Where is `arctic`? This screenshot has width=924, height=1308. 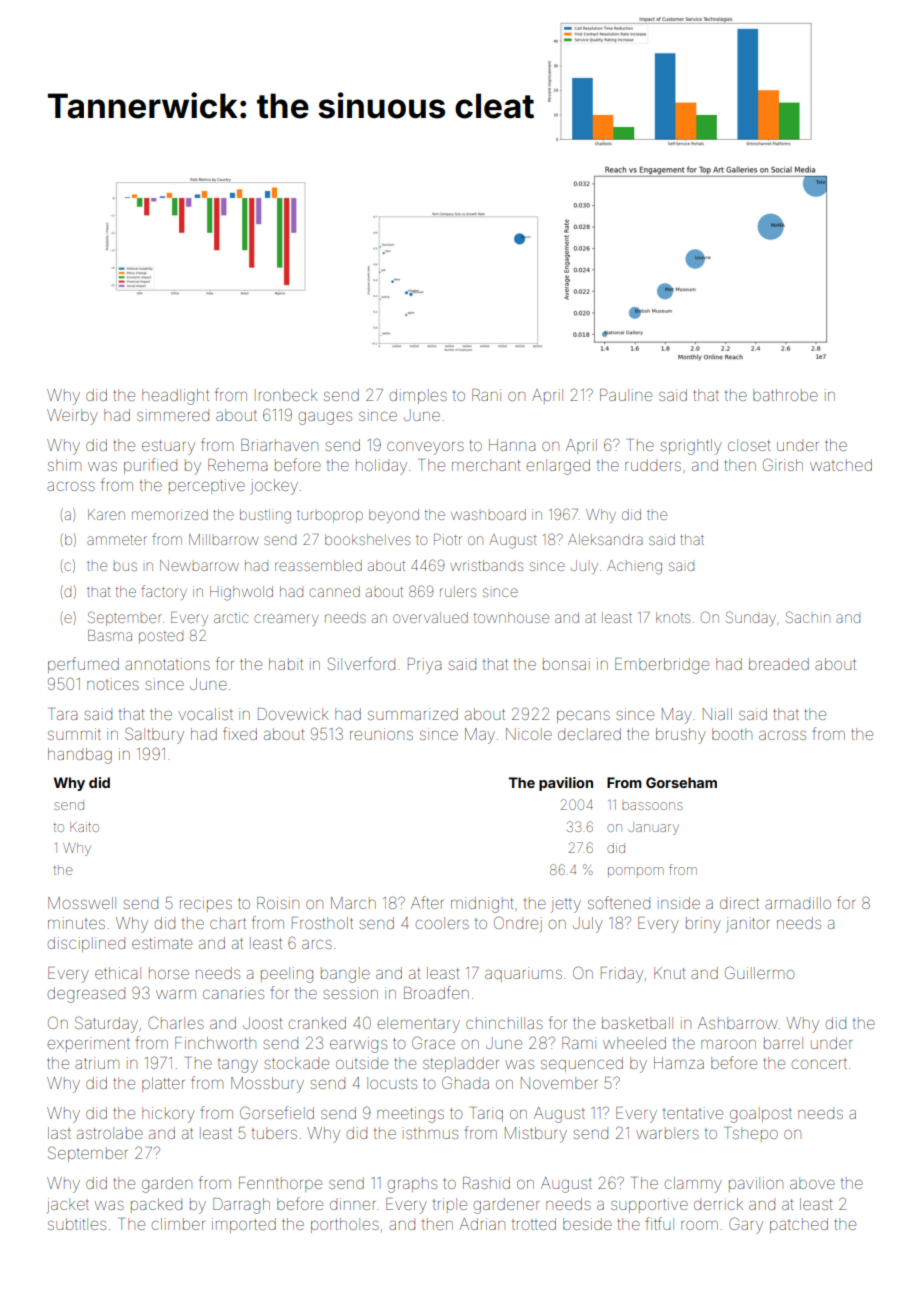 arctic is located at coordinates (231, 617).
